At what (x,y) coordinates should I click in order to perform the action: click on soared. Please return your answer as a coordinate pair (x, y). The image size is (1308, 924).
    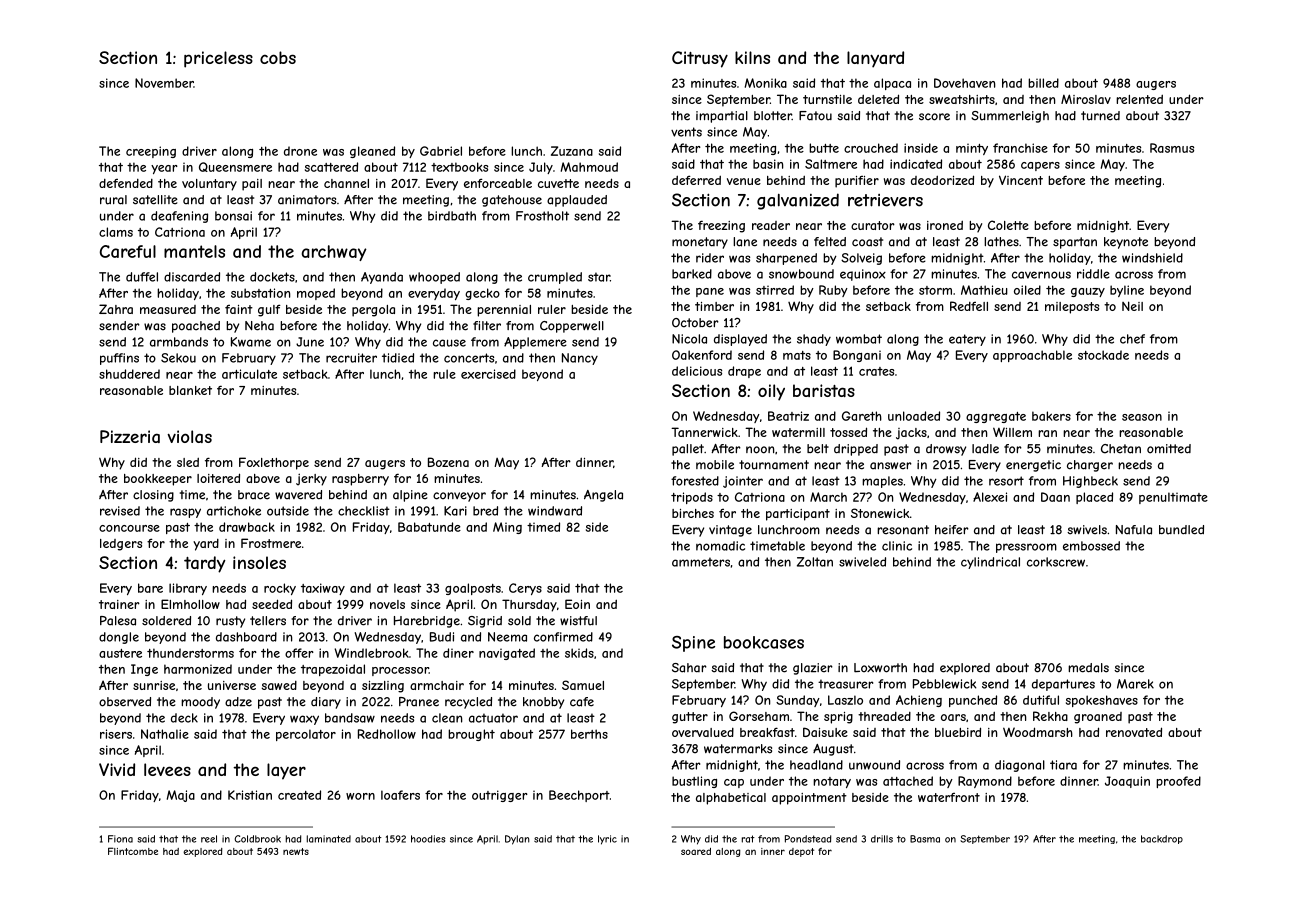
    Looking at the image, I should click on (696, 851).
